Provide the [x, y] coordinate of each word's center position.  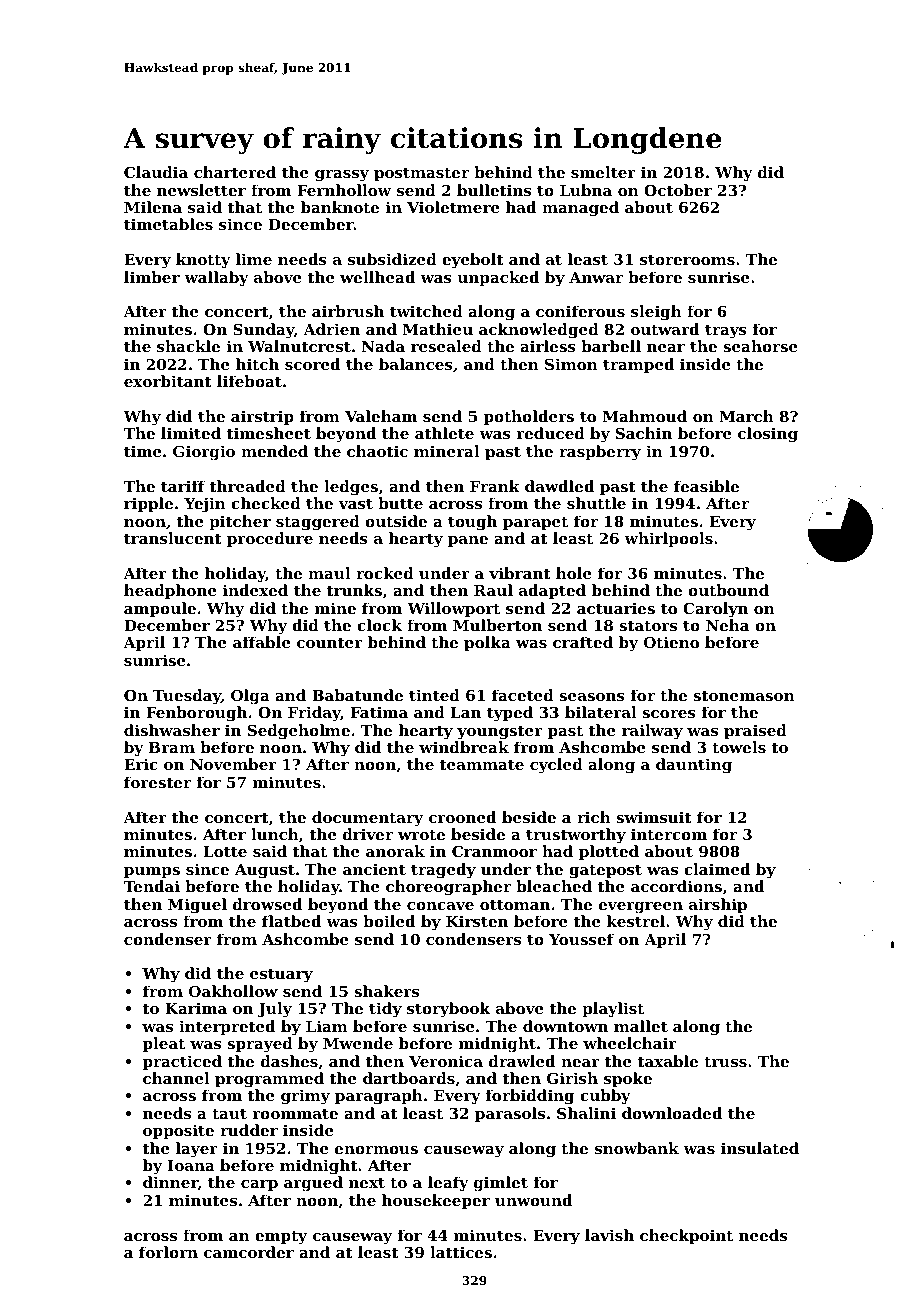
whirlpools [668, 539]
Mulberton [497, 625]
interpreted [227, 1027]
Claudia [156, 172]
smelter [603, 172]
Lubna [586, 190]
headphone [170, 591]
